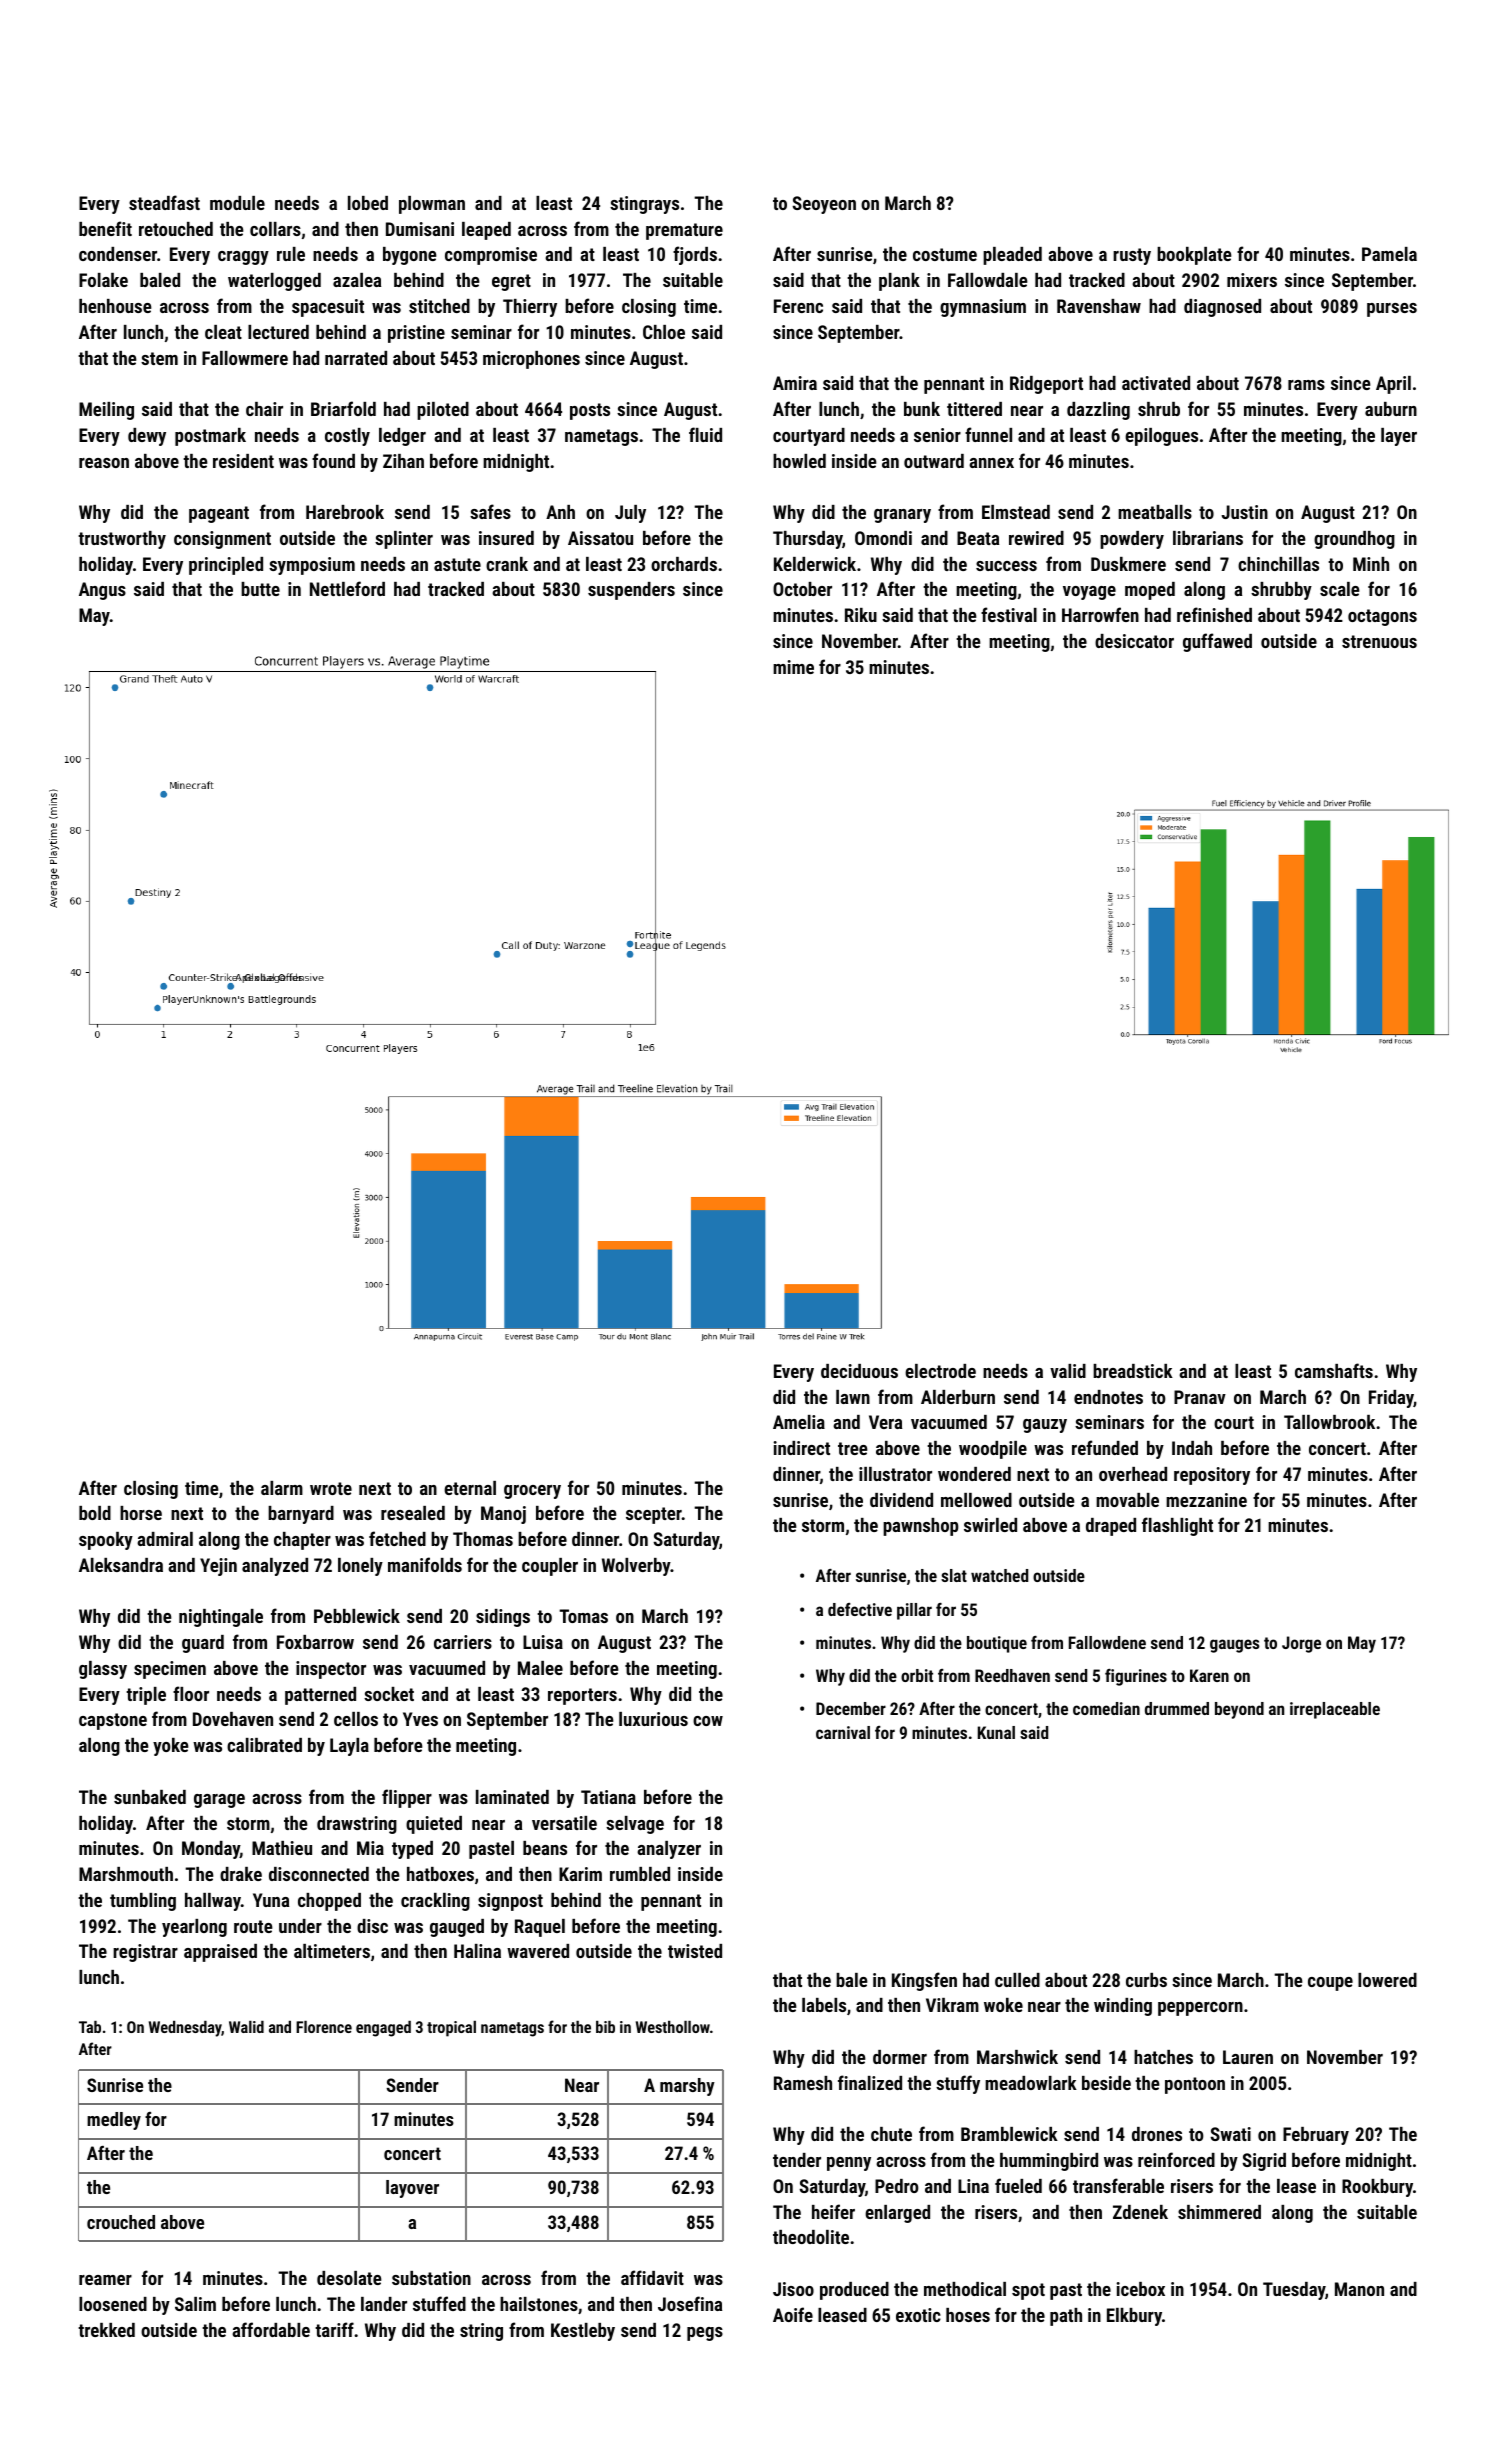  Describe the element at coordinates (843, 1732) in the page. I see `carnival` at that location.
